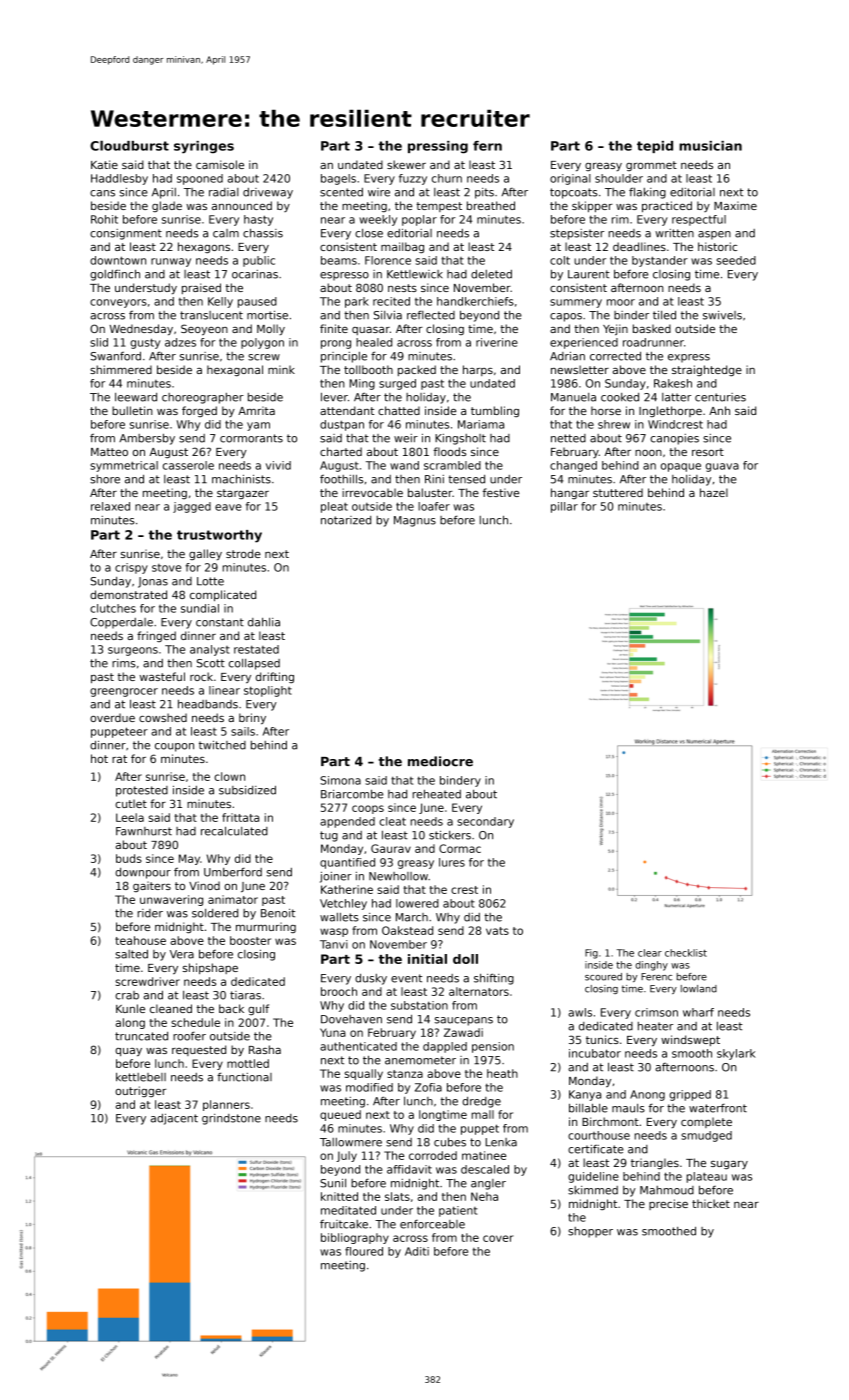 The width and height of the screenshot is (849, 1400). What do you see at coordinates (603, 977) in the screenshot?
I see `scoured` at bounding box center [603, 977].
